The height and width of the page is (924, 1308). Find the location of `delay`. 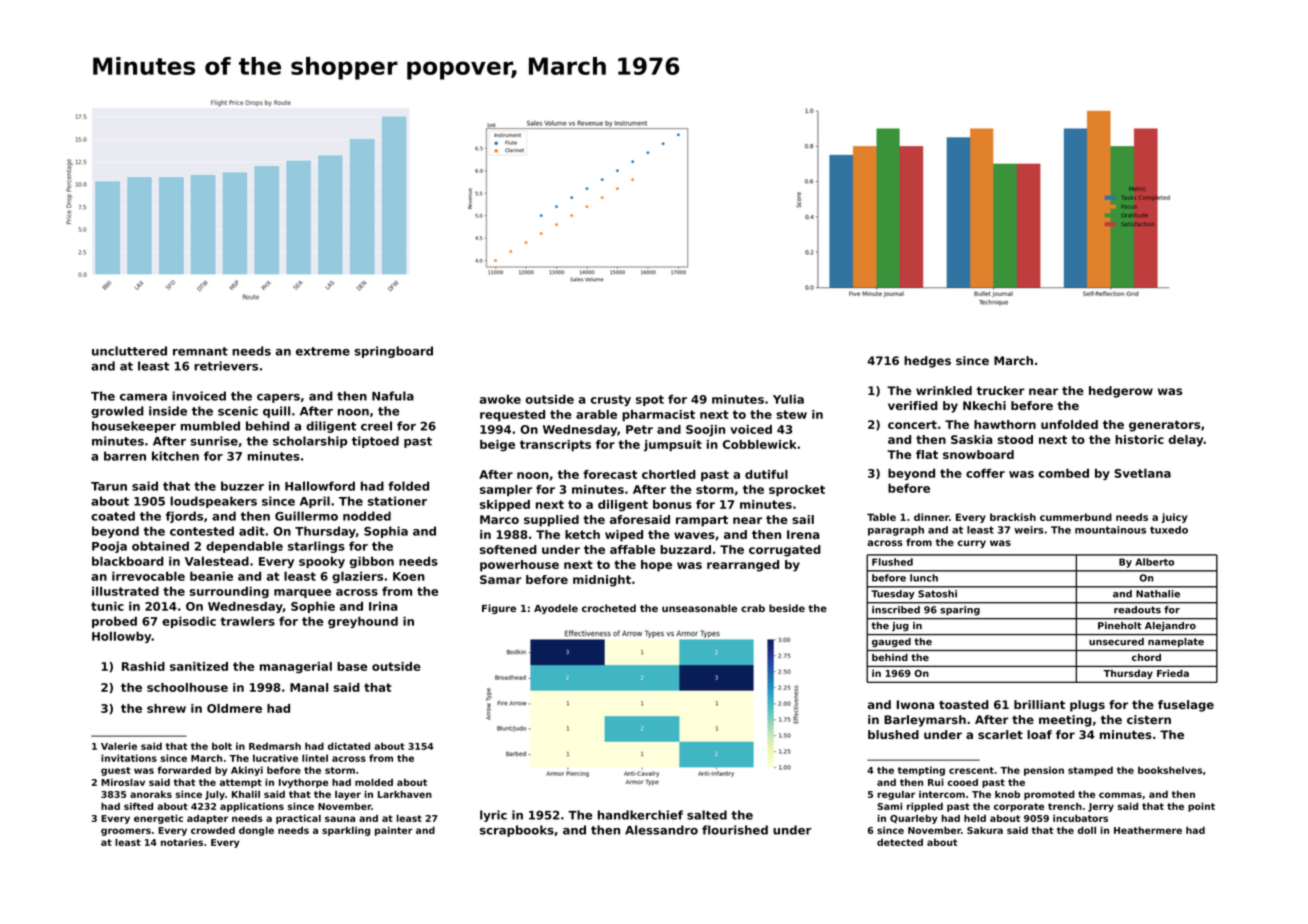

delay is located at coordinates (1186, 441).
